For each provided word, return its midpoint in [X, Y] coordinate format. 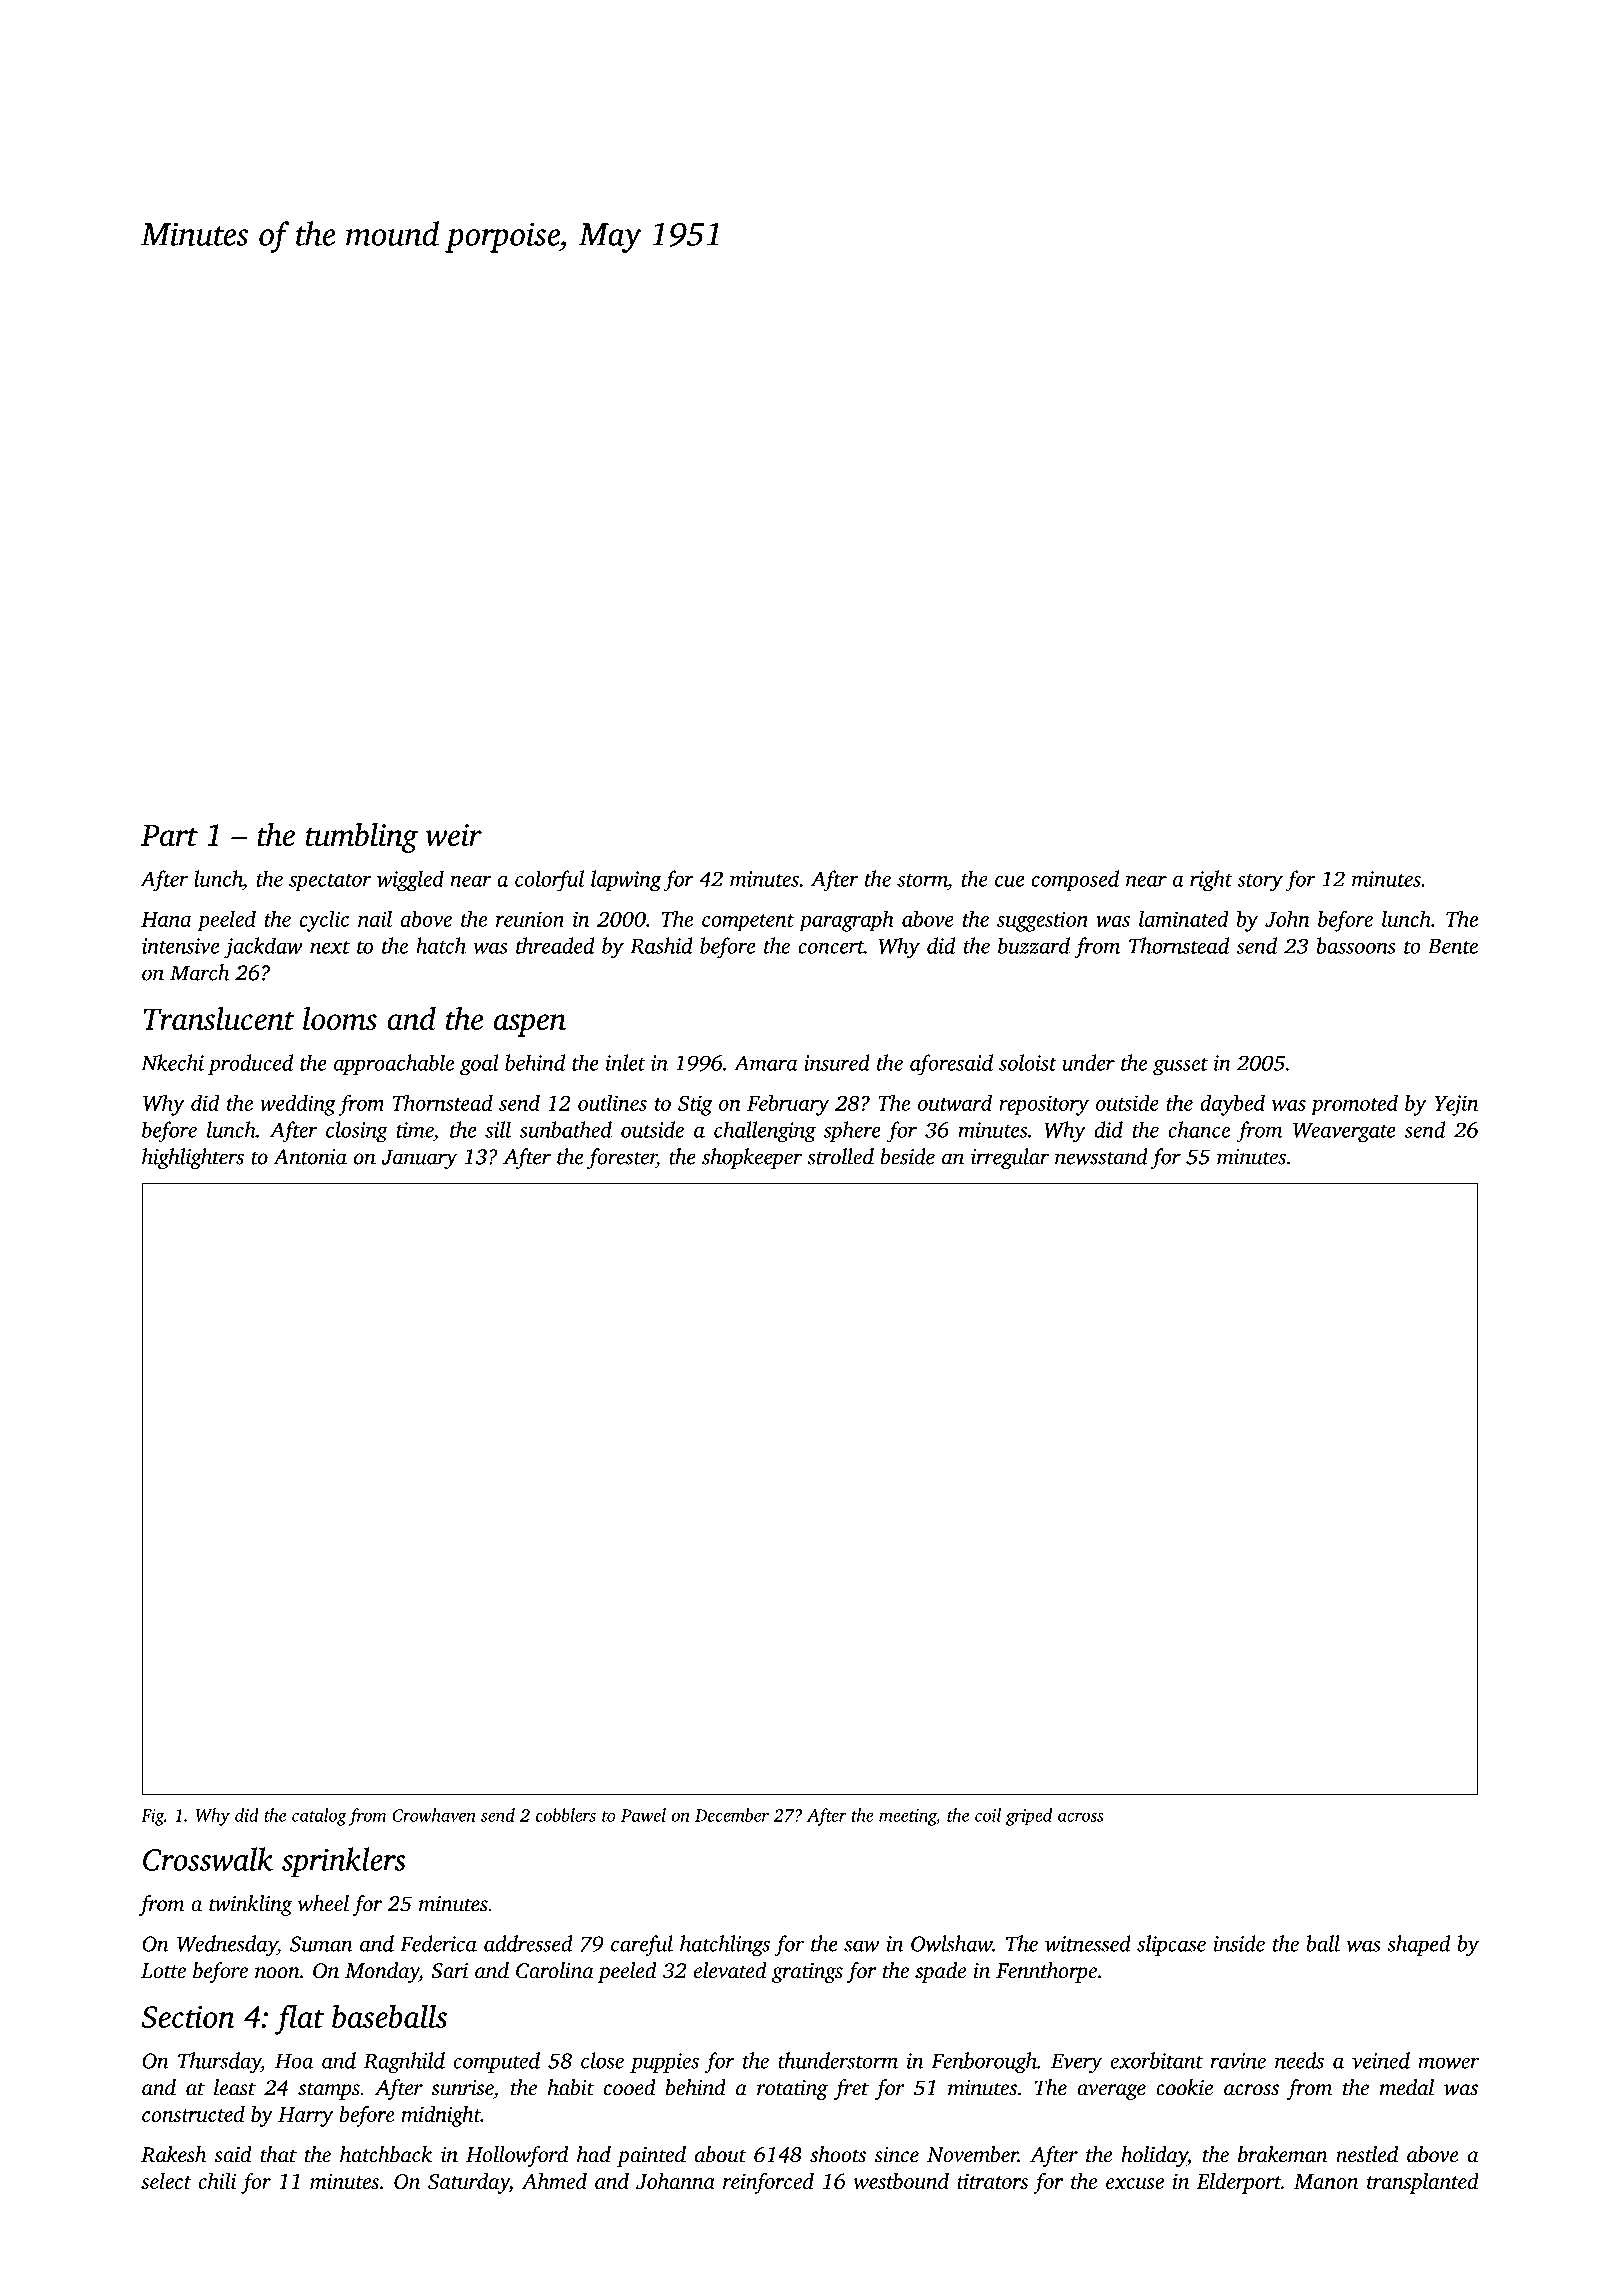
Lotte [163, 1971]
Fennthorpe [1046, 1972]
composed [1075, 880]
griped [1029, 1817]
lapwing [626, 881]
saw [861, 1946]
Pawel [643, 1815]
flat [299, 2019]
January [419, 1159]
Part [169, 835]
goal [479, 1065]
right [1211, 881]
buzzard [1034, 945]
